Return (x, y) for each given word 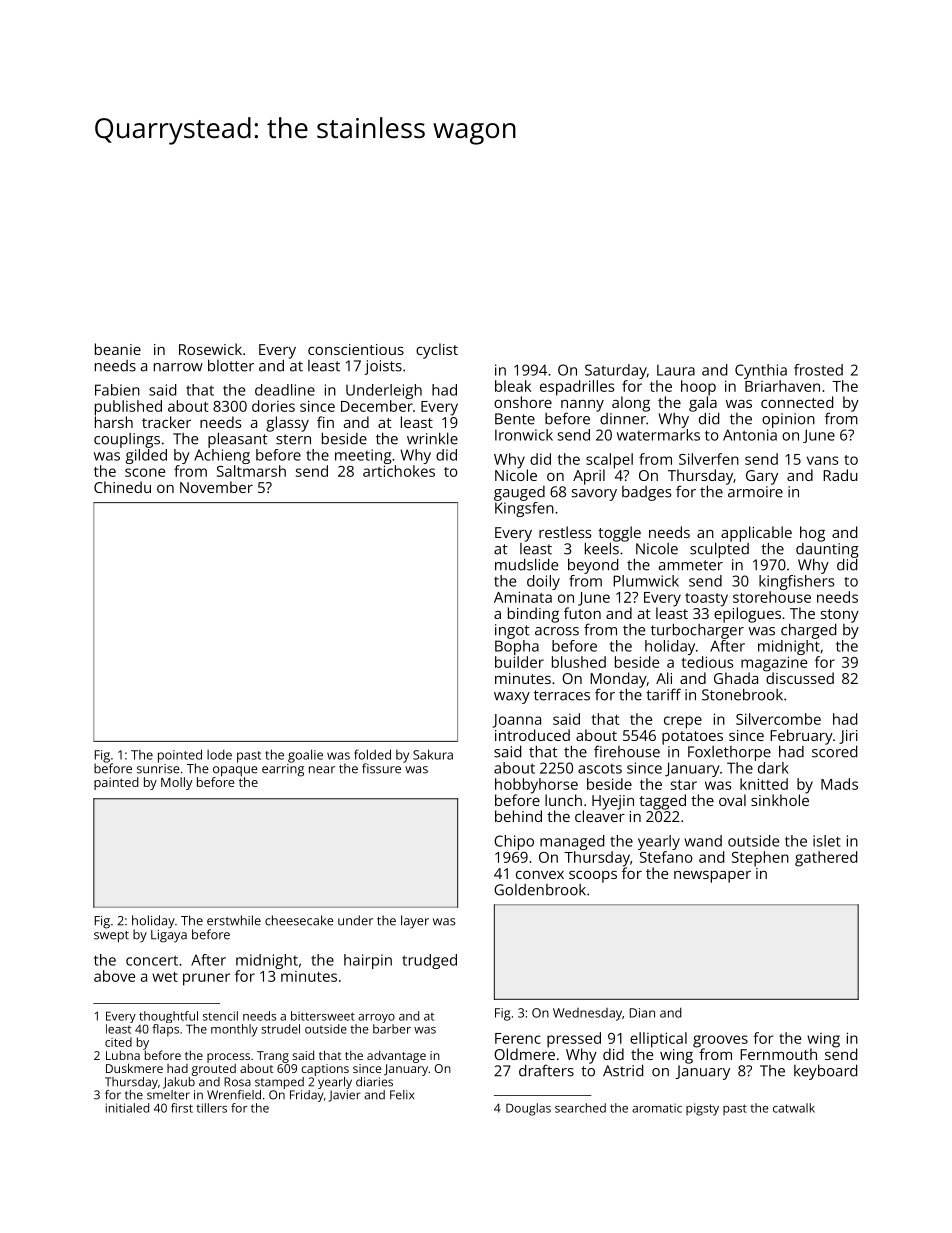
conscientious (356, 349)
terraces (562, 695)
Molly (177, 783)
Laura (676, 370)
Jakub (179, 1083)
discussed (800, 678)
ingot (512, 631)
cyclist (437, 351)
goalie (305, 756)
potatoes (692, 738)
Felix (402, 1095)
